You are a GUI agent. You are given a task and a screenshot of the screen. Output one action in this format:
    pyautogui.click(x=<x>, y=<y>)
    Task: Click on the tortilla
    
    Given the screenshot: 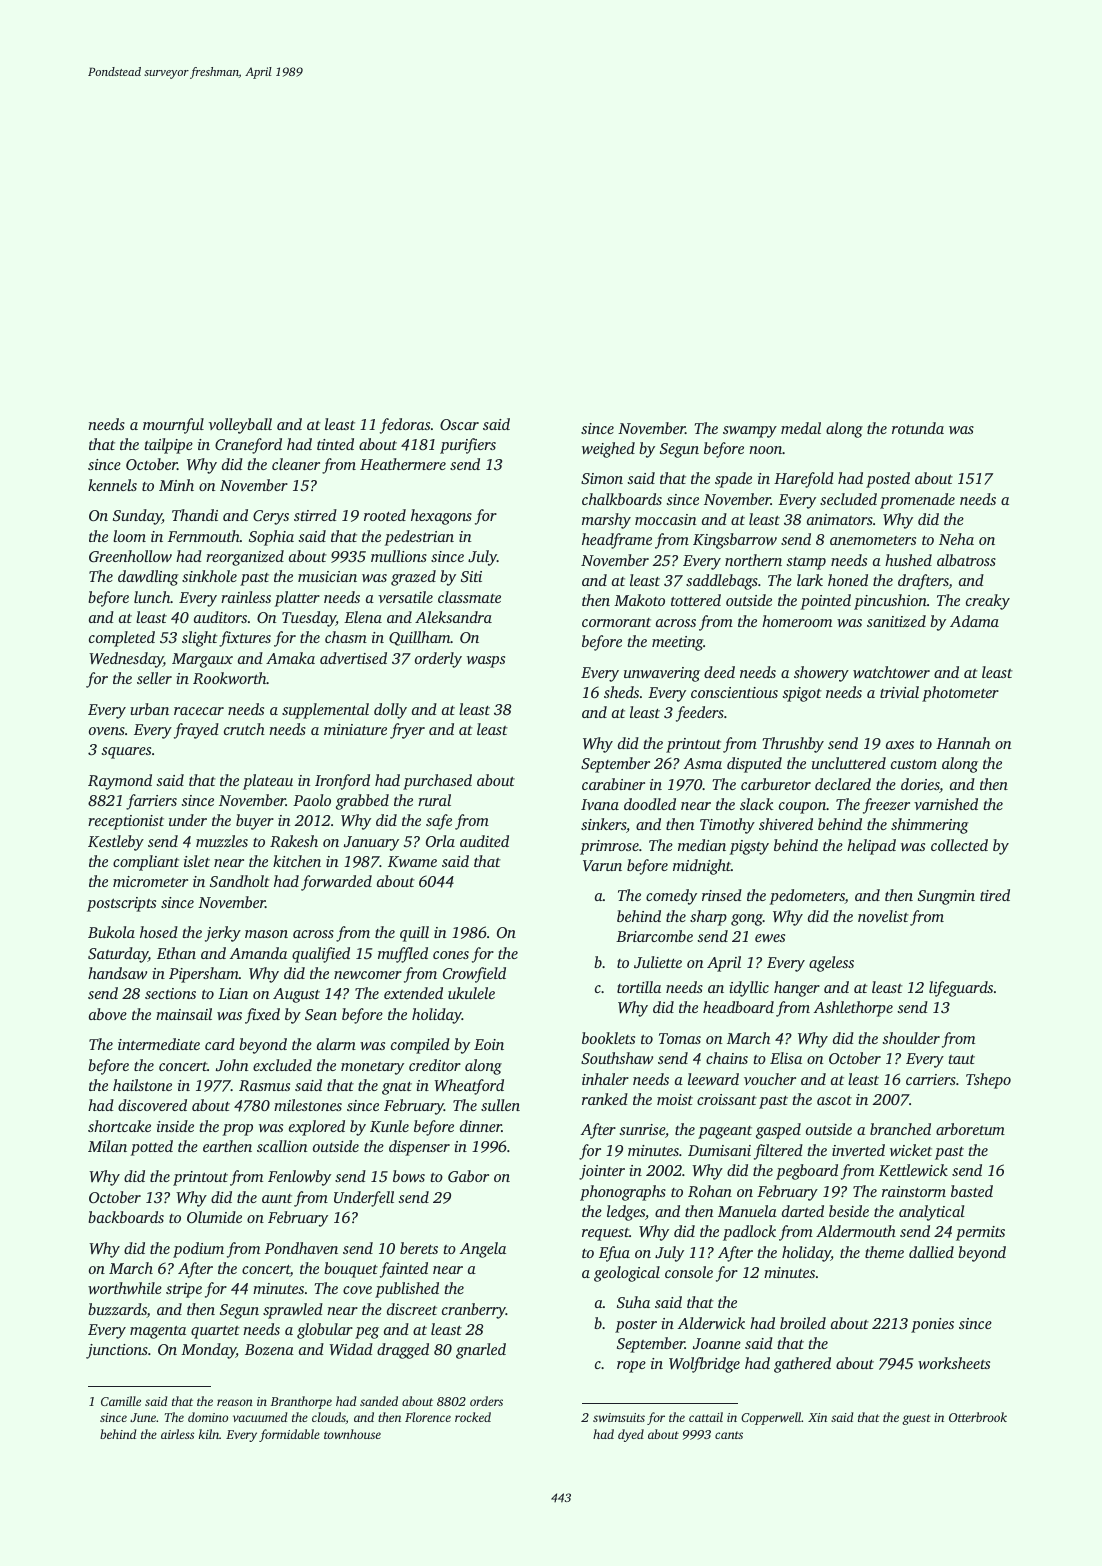 What is the action you would take?
    pyautogui.click(x=639, y=987)
